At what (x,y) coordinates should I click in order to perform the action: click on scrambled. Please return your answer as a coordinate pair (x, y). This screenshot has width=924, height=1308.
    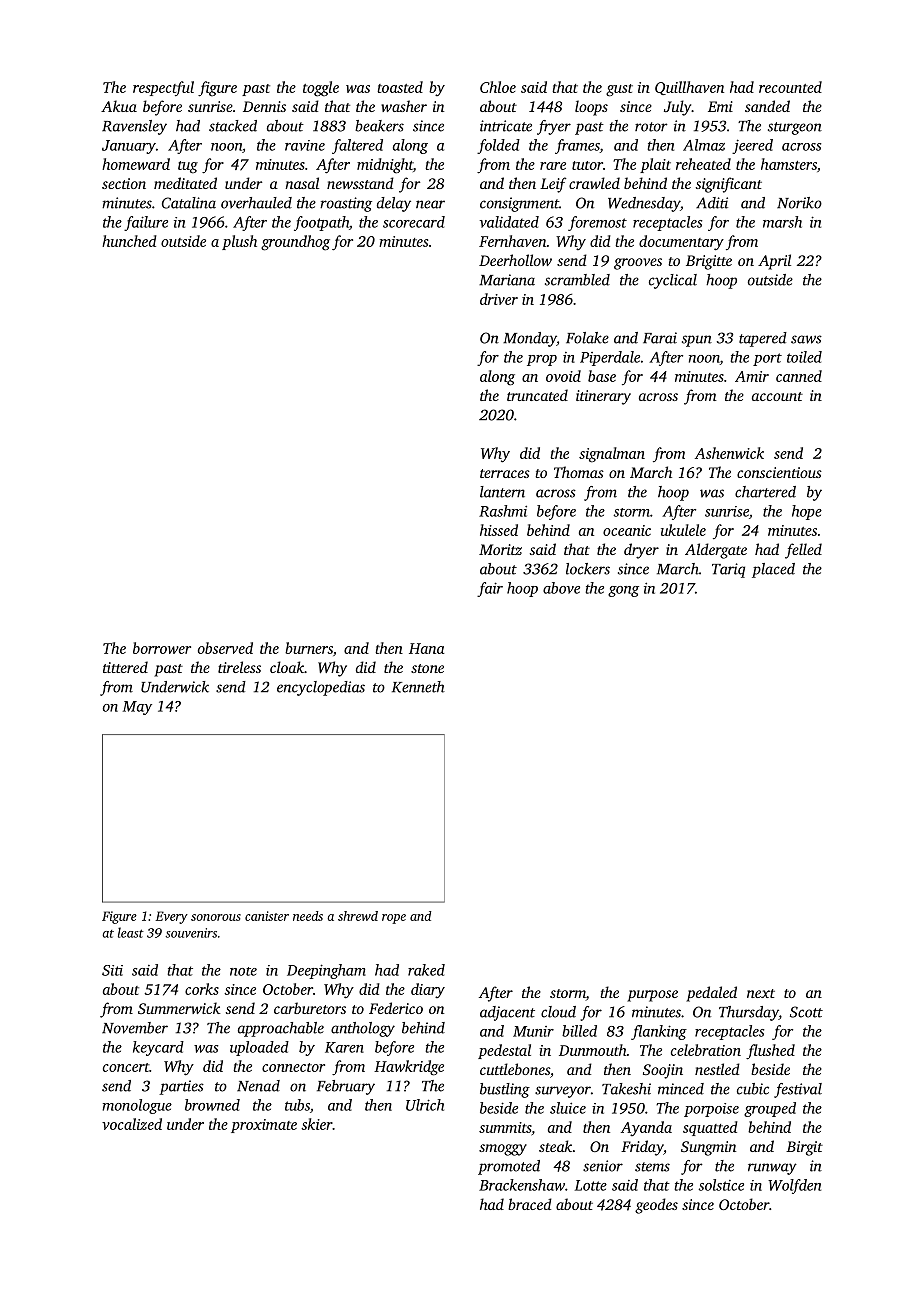
    Looking at the image, I should click on (577, 280).
